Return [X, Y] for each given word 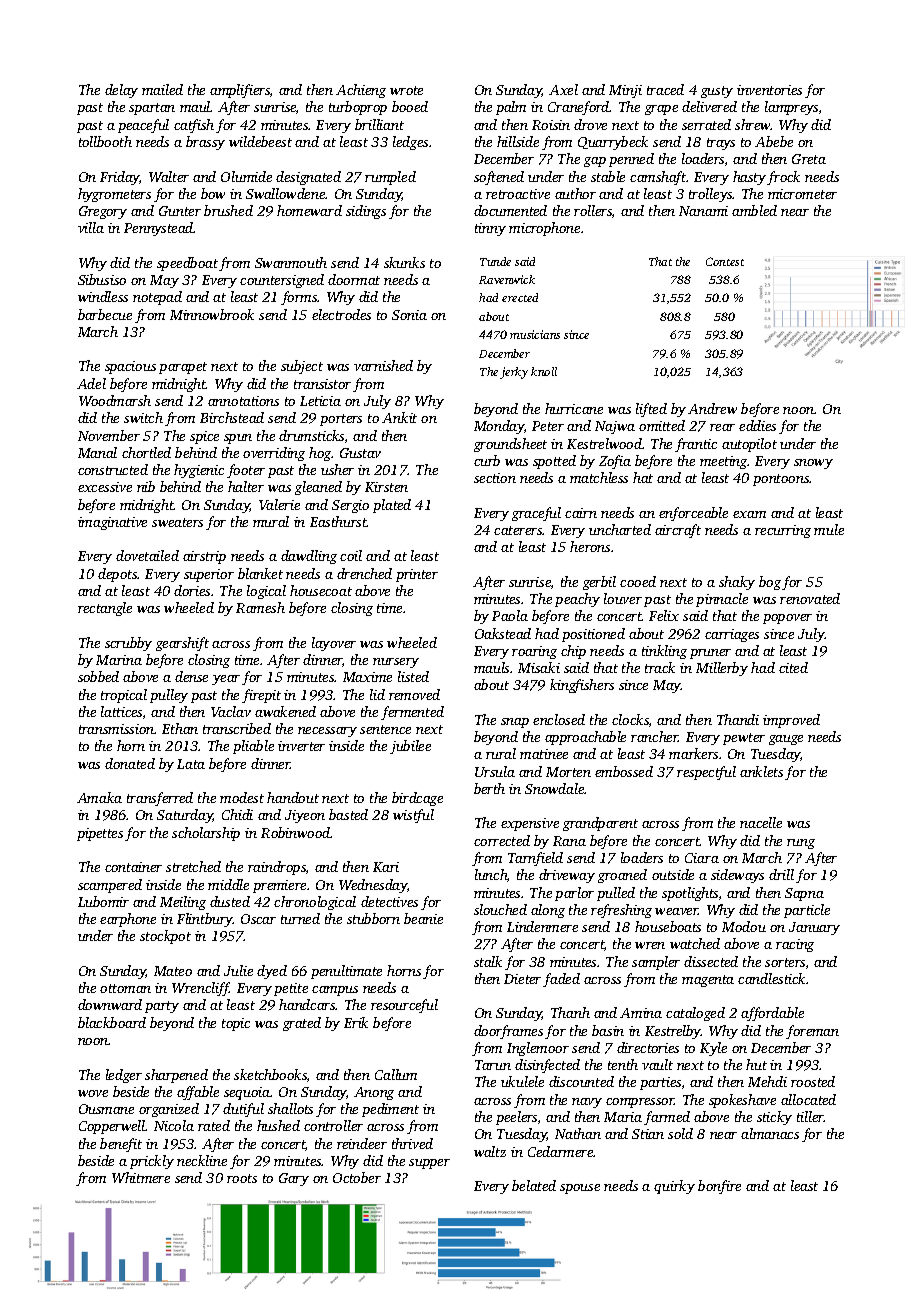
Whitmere [141, 1177]
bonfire [719, 1187]
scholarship [206, 834]
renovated [810, 598]
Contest [725, 261]
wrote [406, 90]
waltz [490, 1151]
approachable [585, 738]
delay [121, 91]
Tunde [495, 261]
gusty [717, 92]
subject [302, 367]
